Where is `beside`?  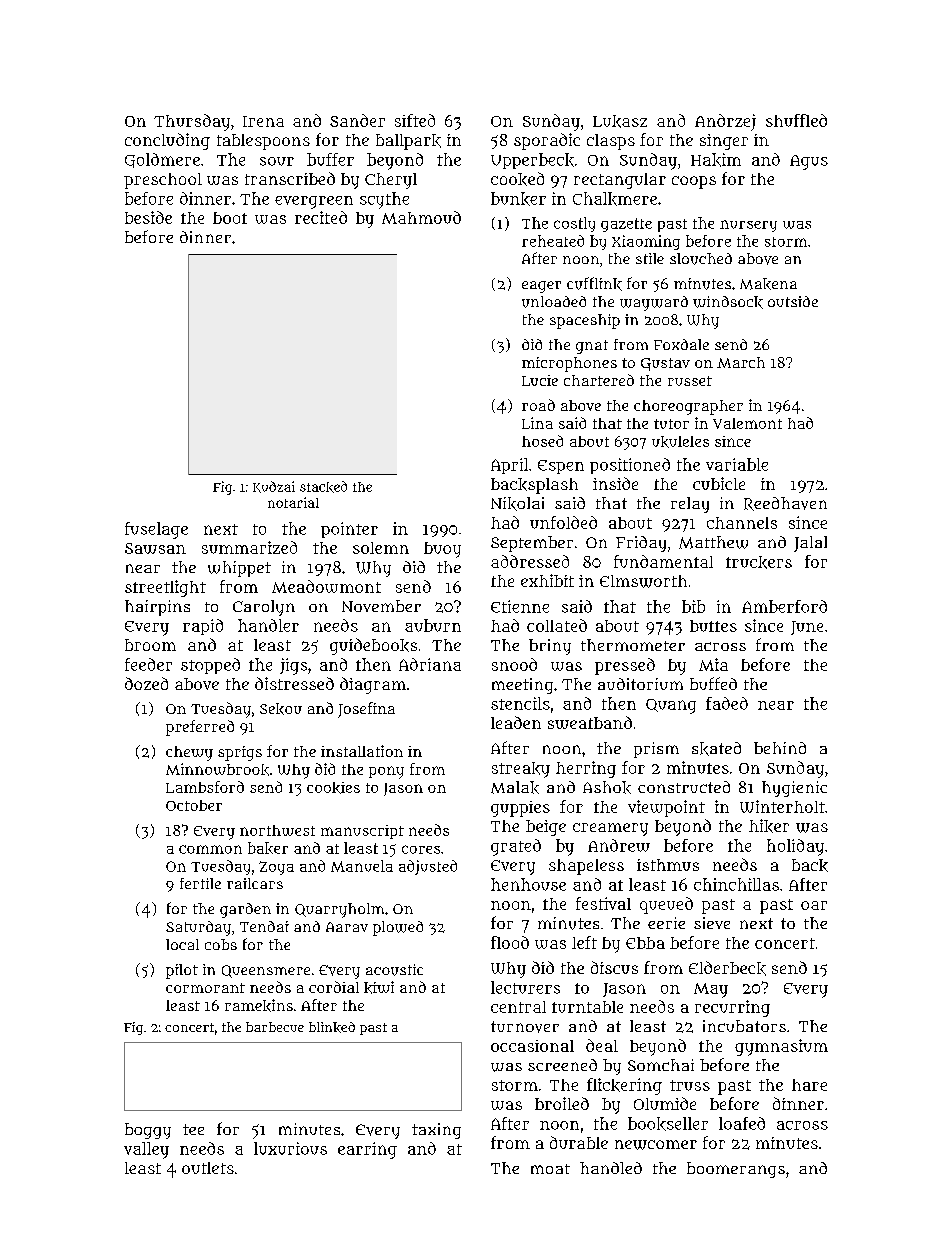 beside is located at coordinates (148, 217).
